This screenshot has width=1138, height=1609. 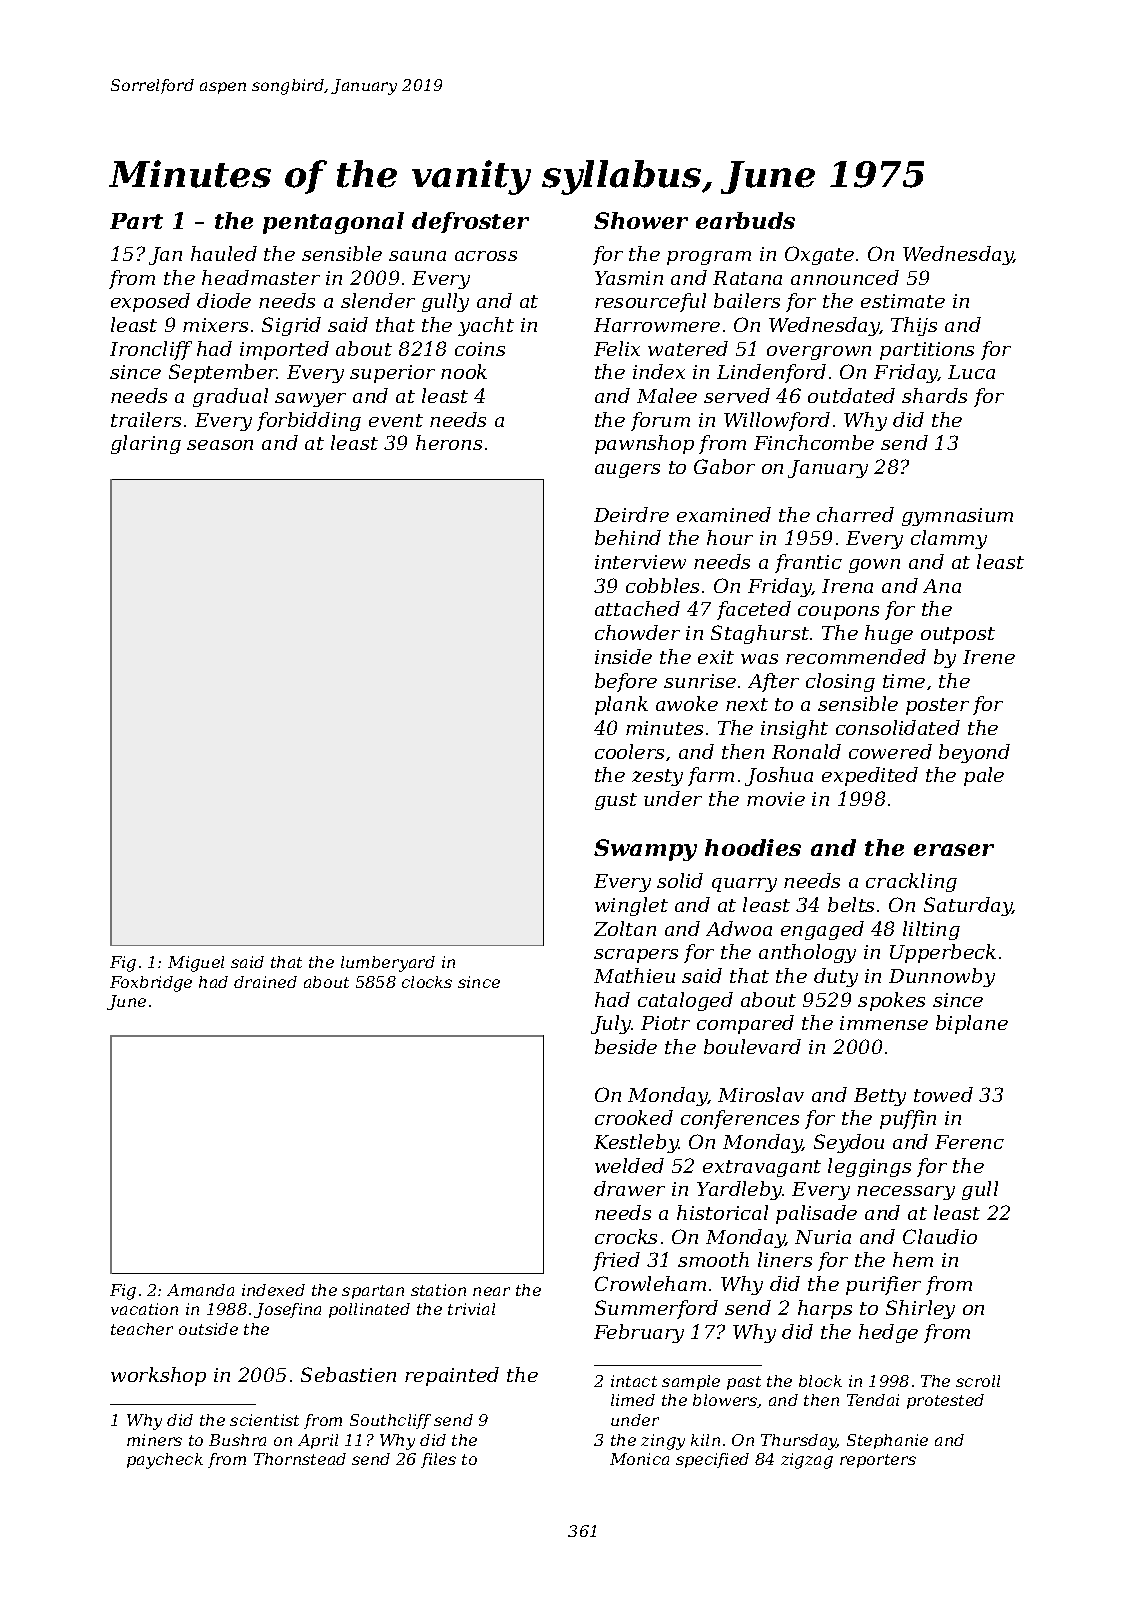 What do you see at coordinates (333, 223) in the screenshot?
I see `pentagonal` at bounding box center [333, 223].
